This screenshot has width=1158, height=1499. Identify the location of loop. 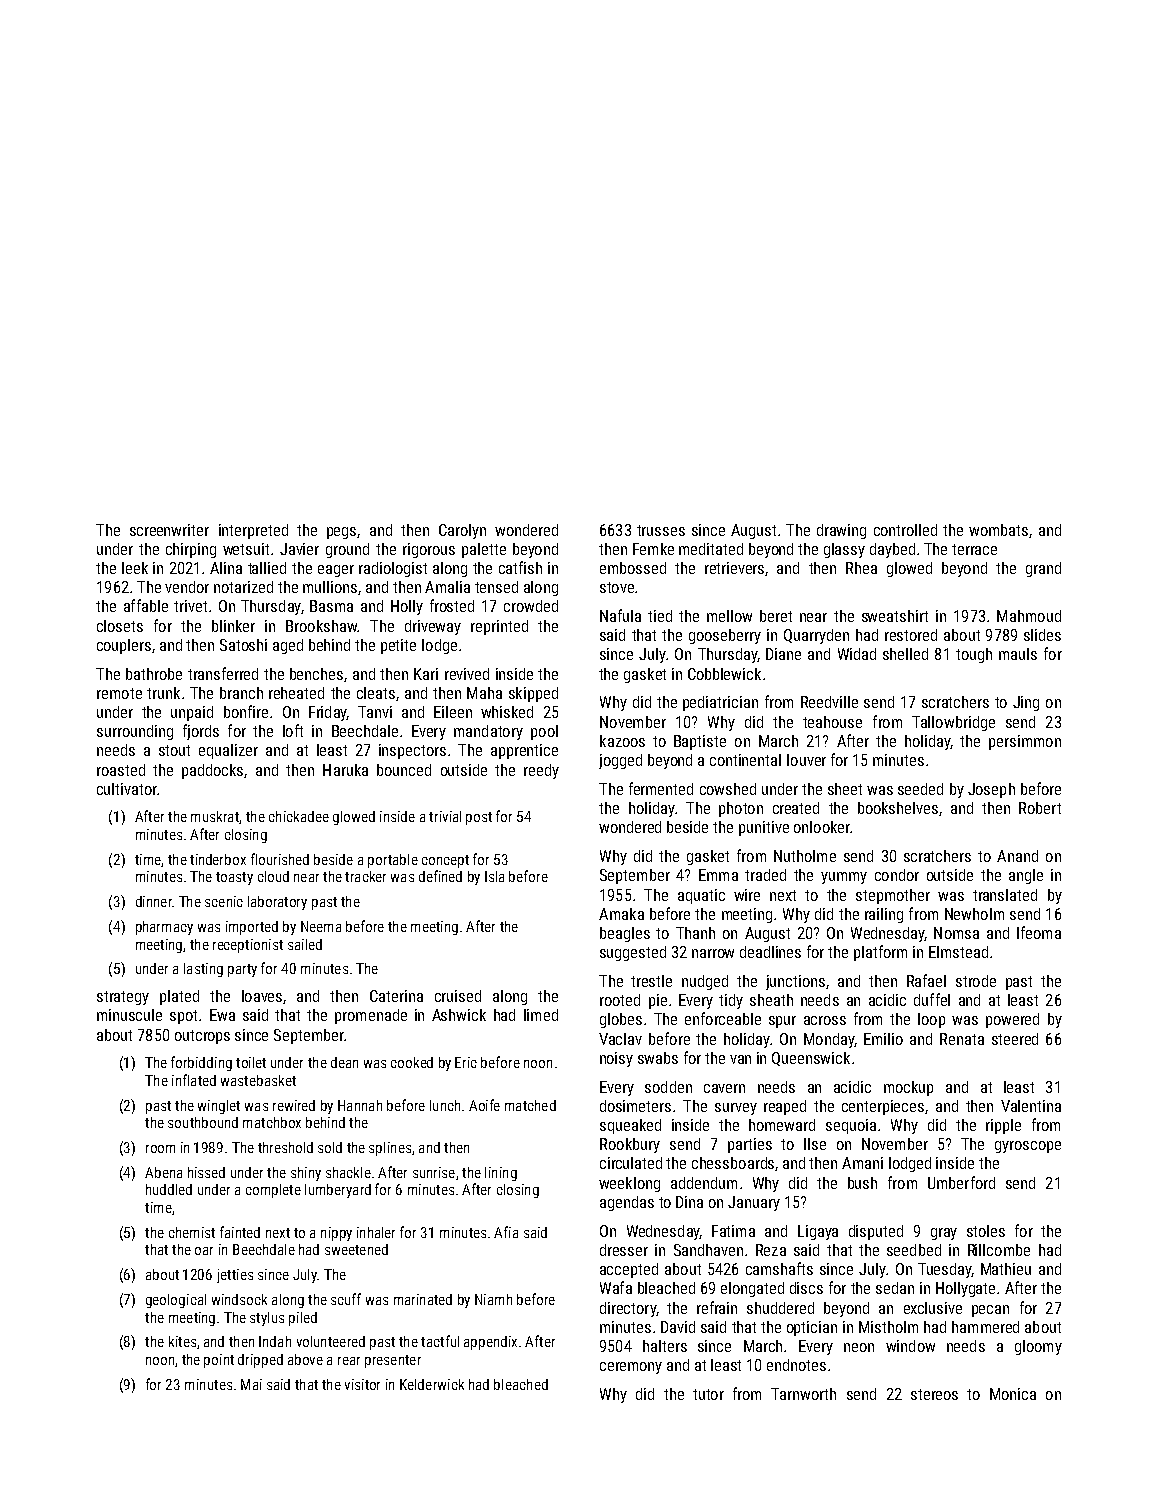
(931, 1020).
